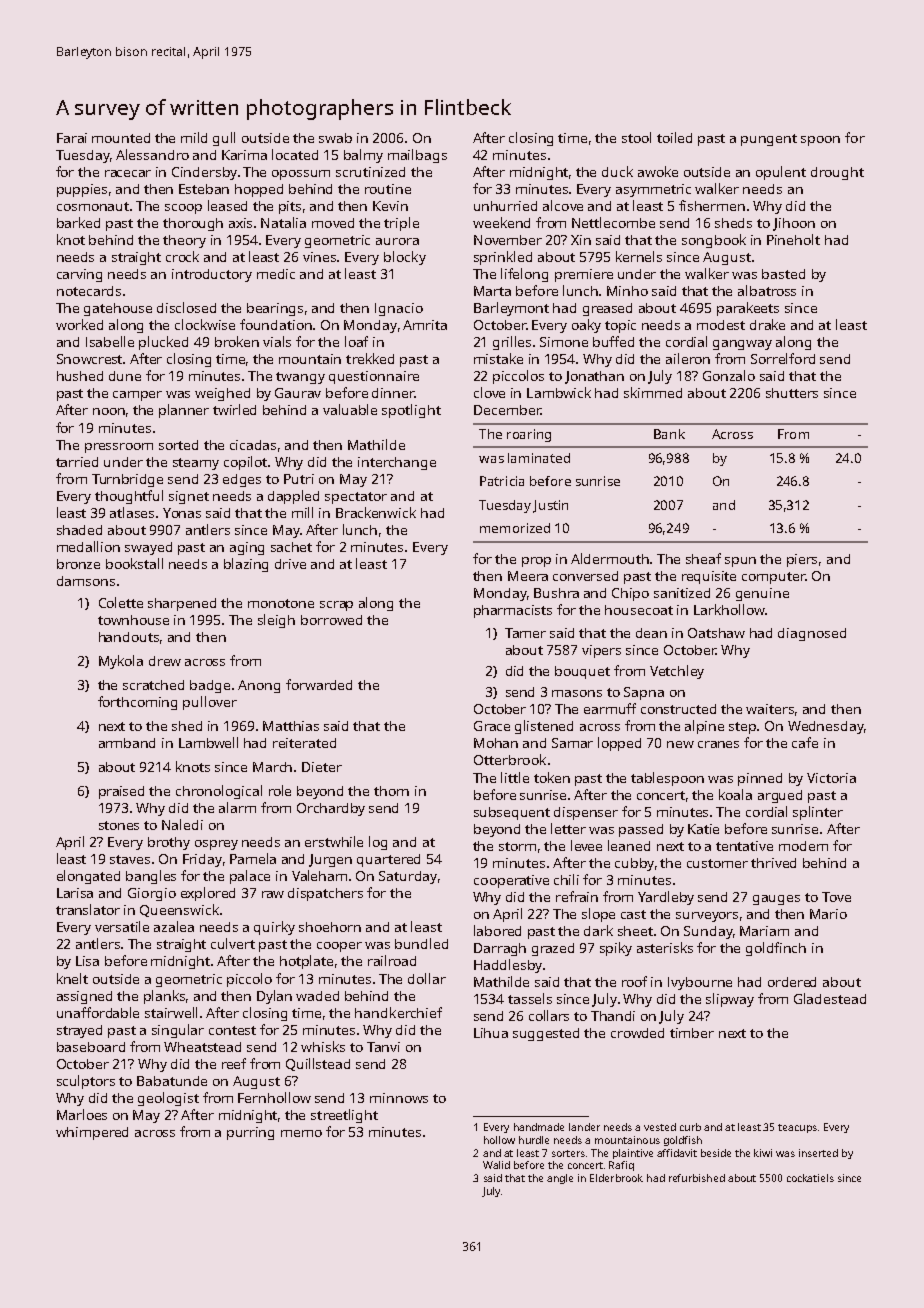  Describe the element at coordinates (534, 1140) in the screenshot. I see `hurdle` at that location.
